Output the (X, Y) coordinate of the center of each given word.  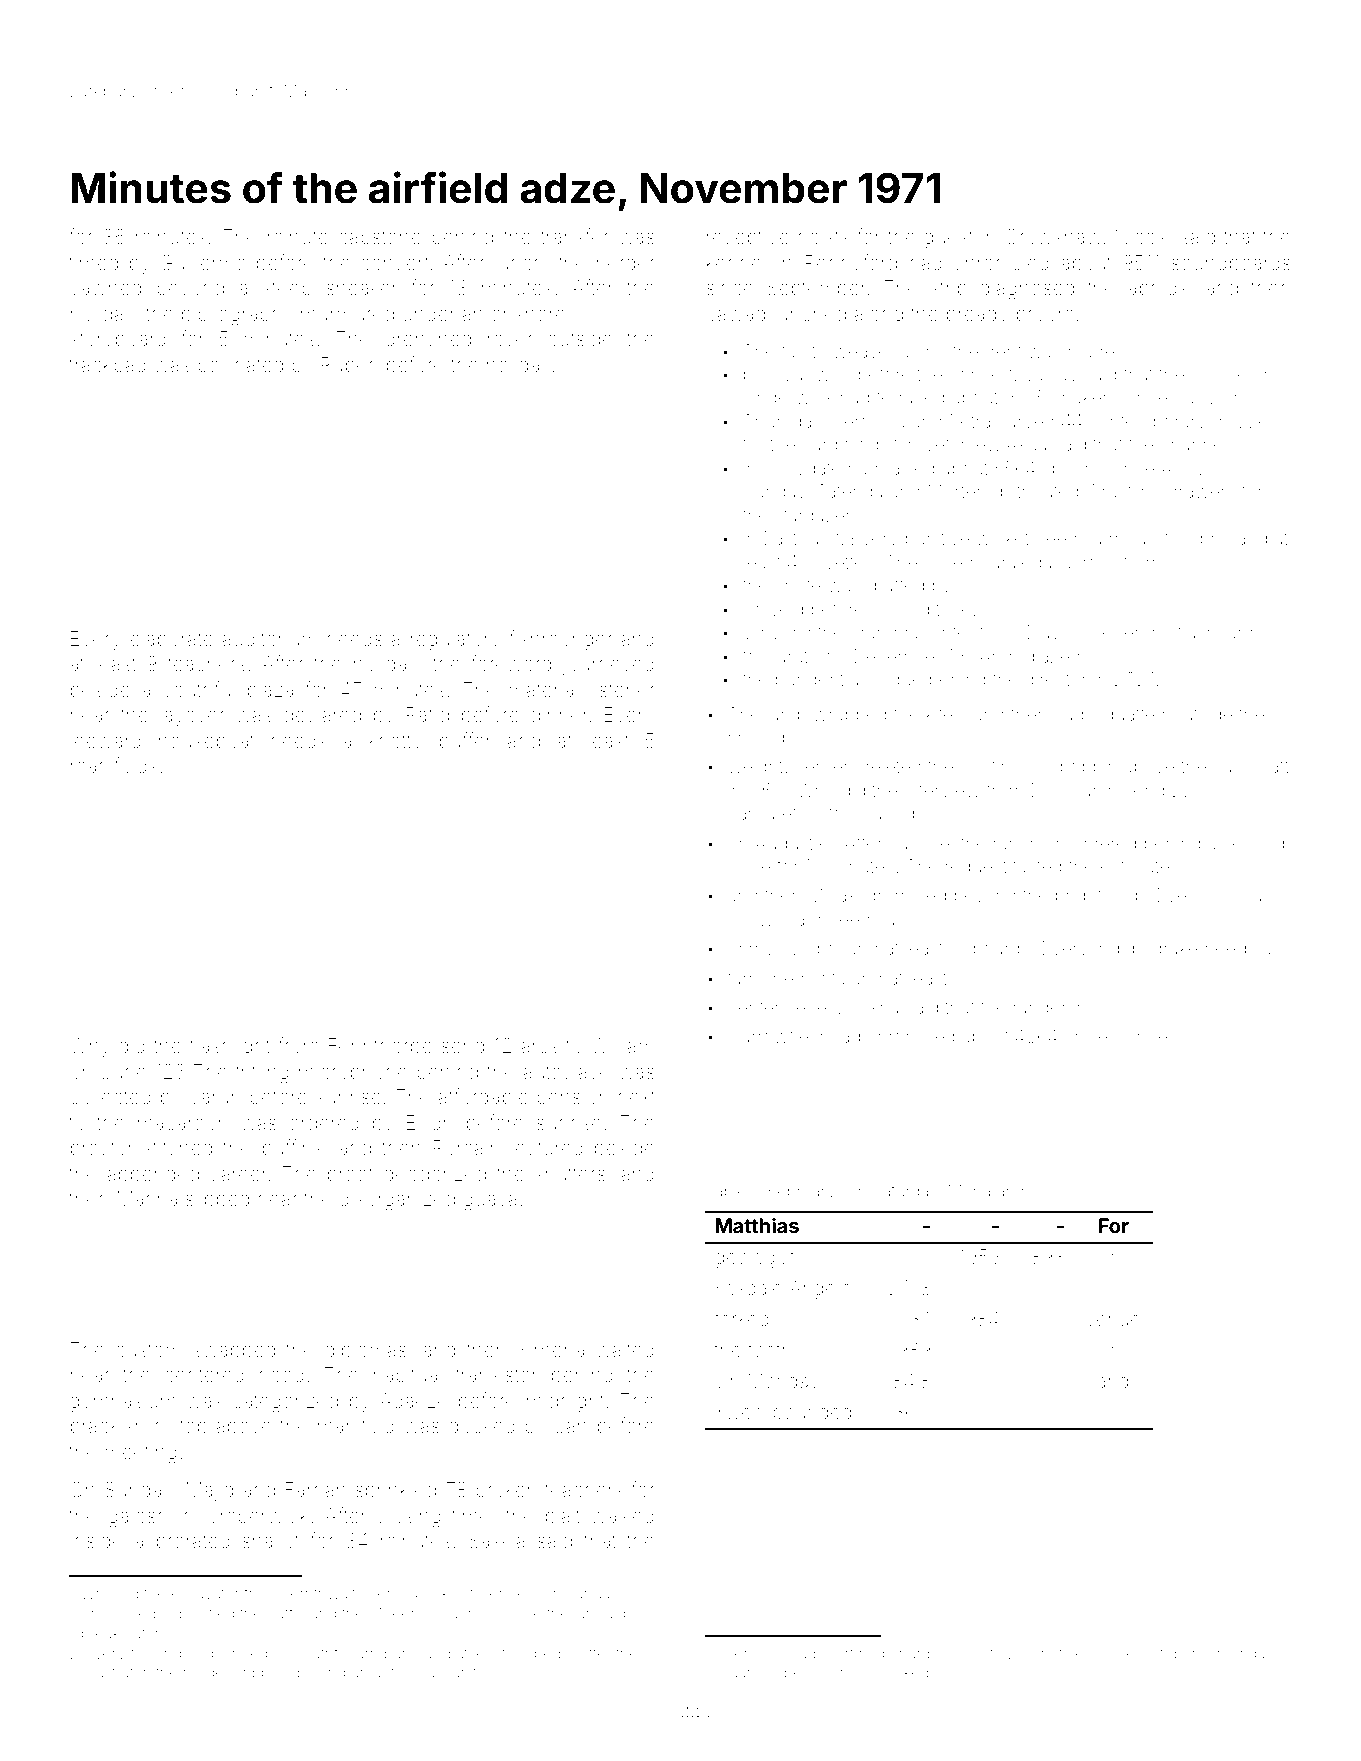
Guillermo (203, 262)
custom (148, 1350)
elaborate (171, 638)
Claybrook (1066, 634)
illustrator (116, 1672)
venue (1113, 1320)
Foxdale (749, 1287)
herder (626, 262)
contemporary (1147, 424)
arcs (540, 1047)
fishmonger (561, 640)
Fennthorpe (380, 1047)
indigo (1121, 950)
